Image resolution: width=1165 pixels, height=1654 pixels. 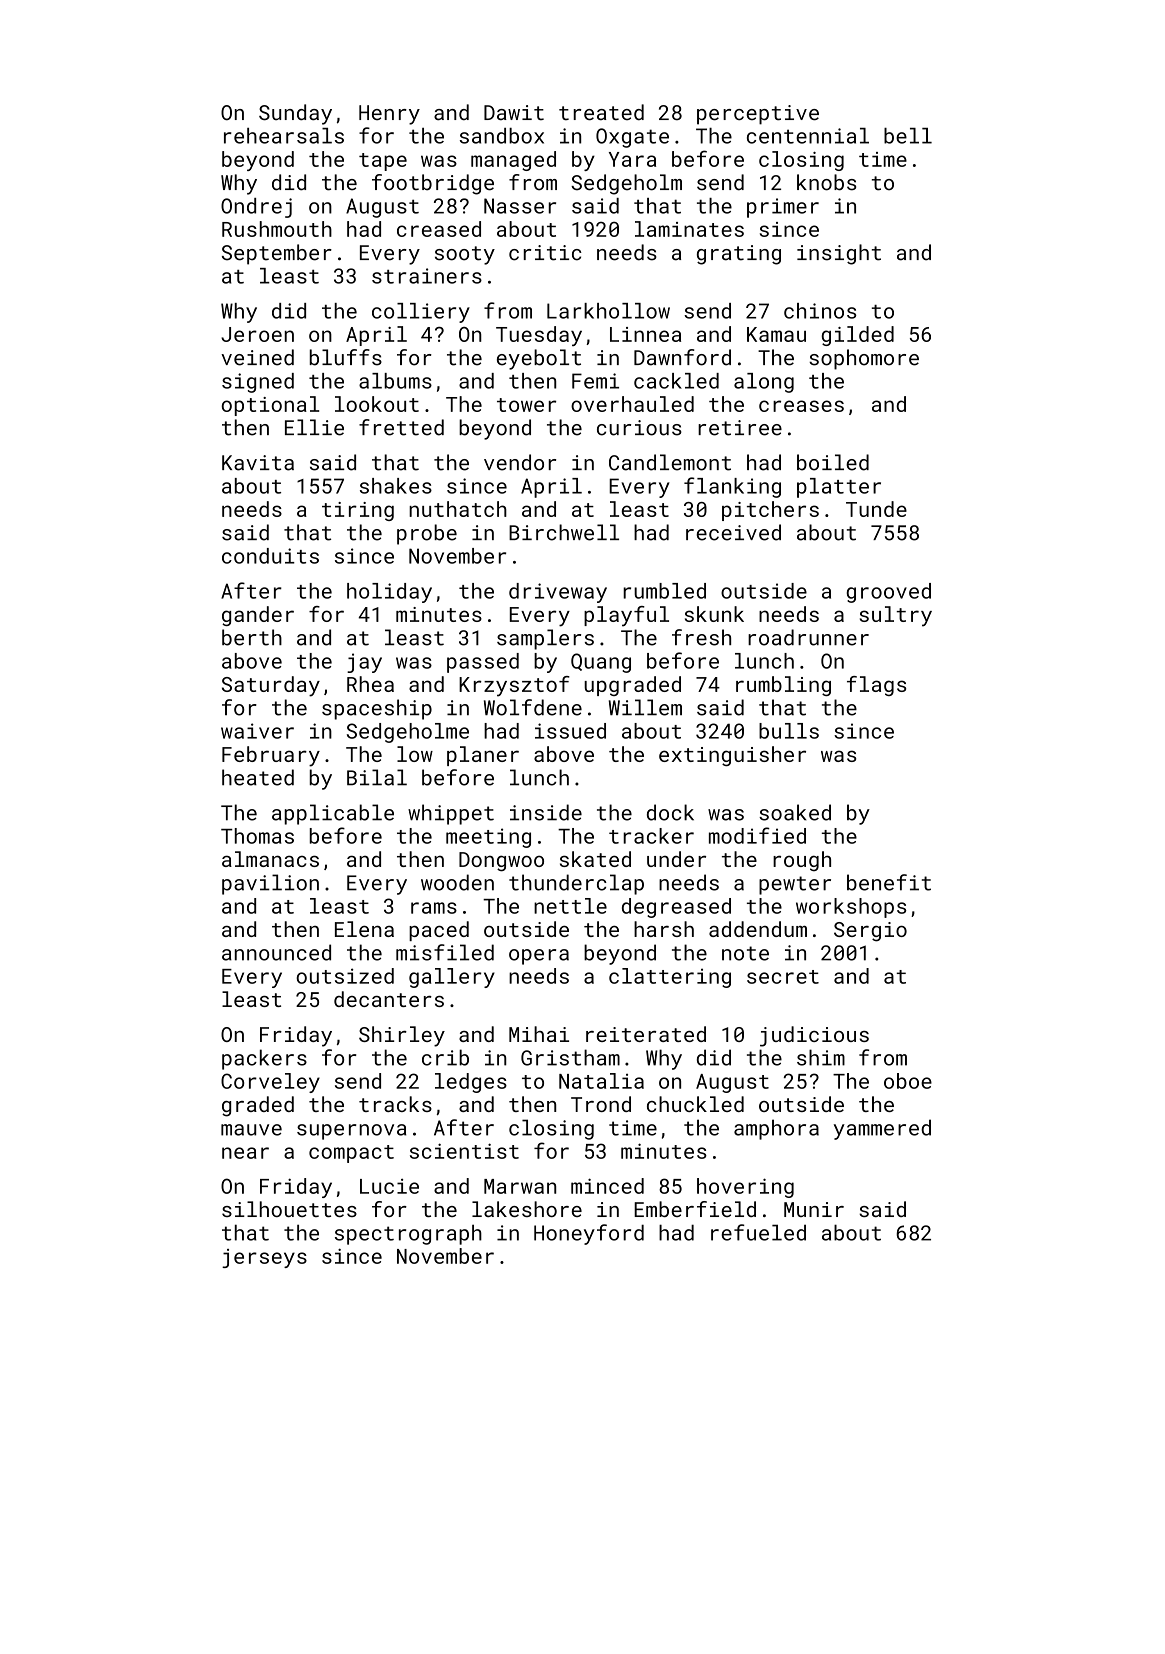 I want to click on jerseys, so click(x=264, y=1258).
